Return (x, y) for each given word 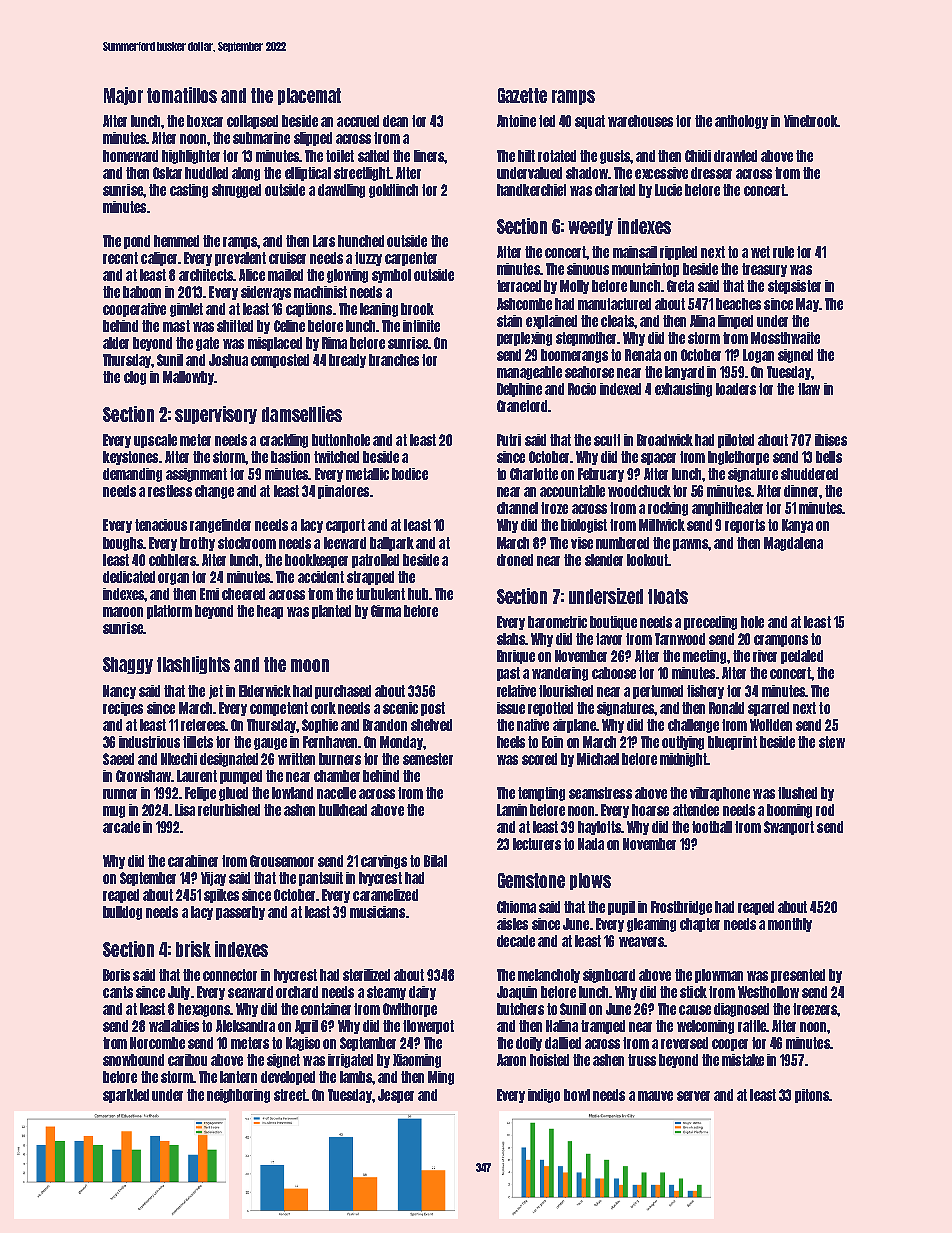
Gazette (522, 95)
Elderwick (265, 691)
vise (582, 543)
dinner (801, 491)
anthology (741, 122)
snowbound (133, 1060)
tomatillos (182, 95)
